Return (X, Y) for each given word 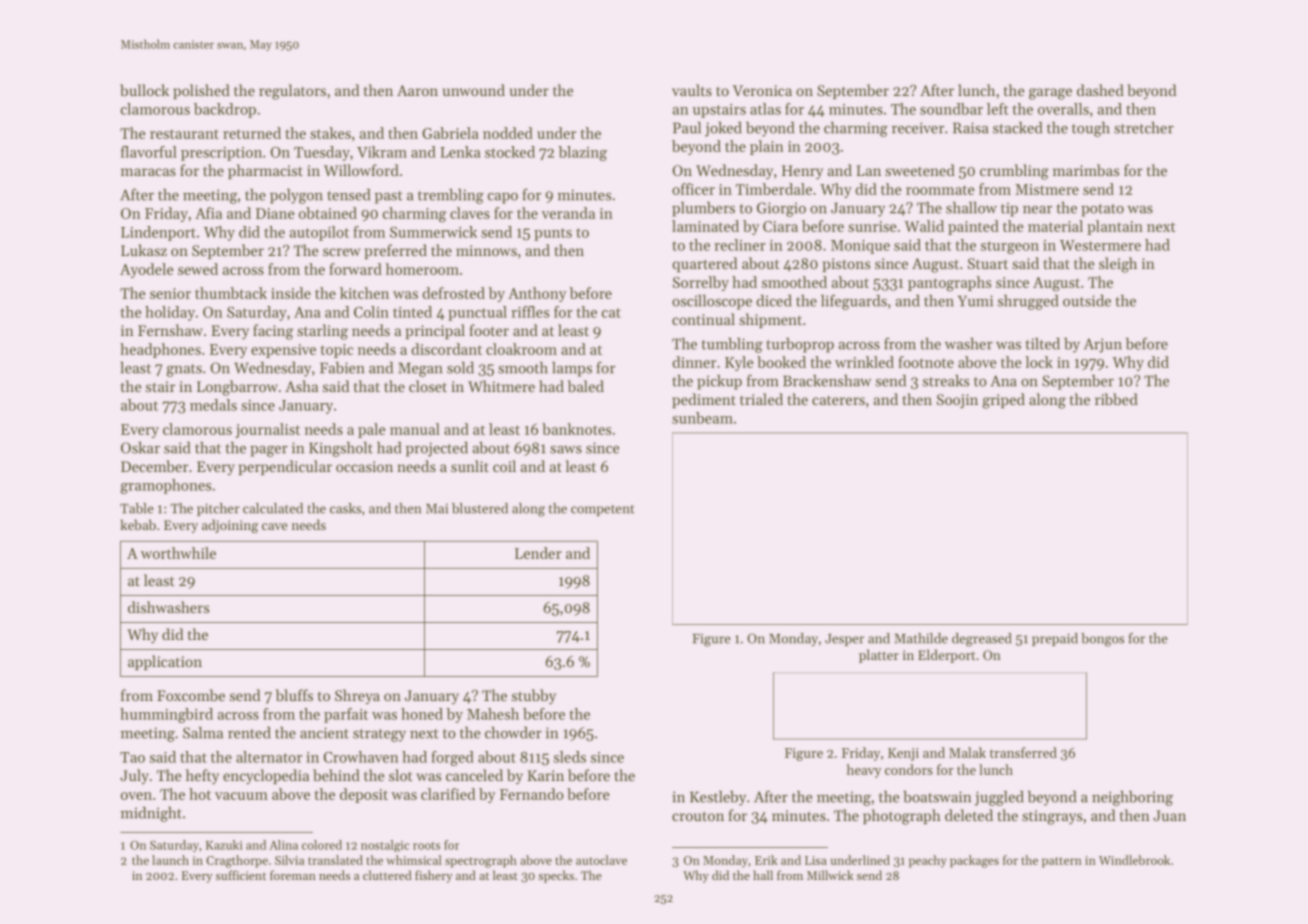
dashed (1100, 90)
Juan (1169, 815)
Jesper (844, 640)
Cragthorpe (237, 861)
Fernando (532, 794)
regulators (292, 92)
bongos (1102, 640)
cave (275, 526)
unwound (474, 90)
